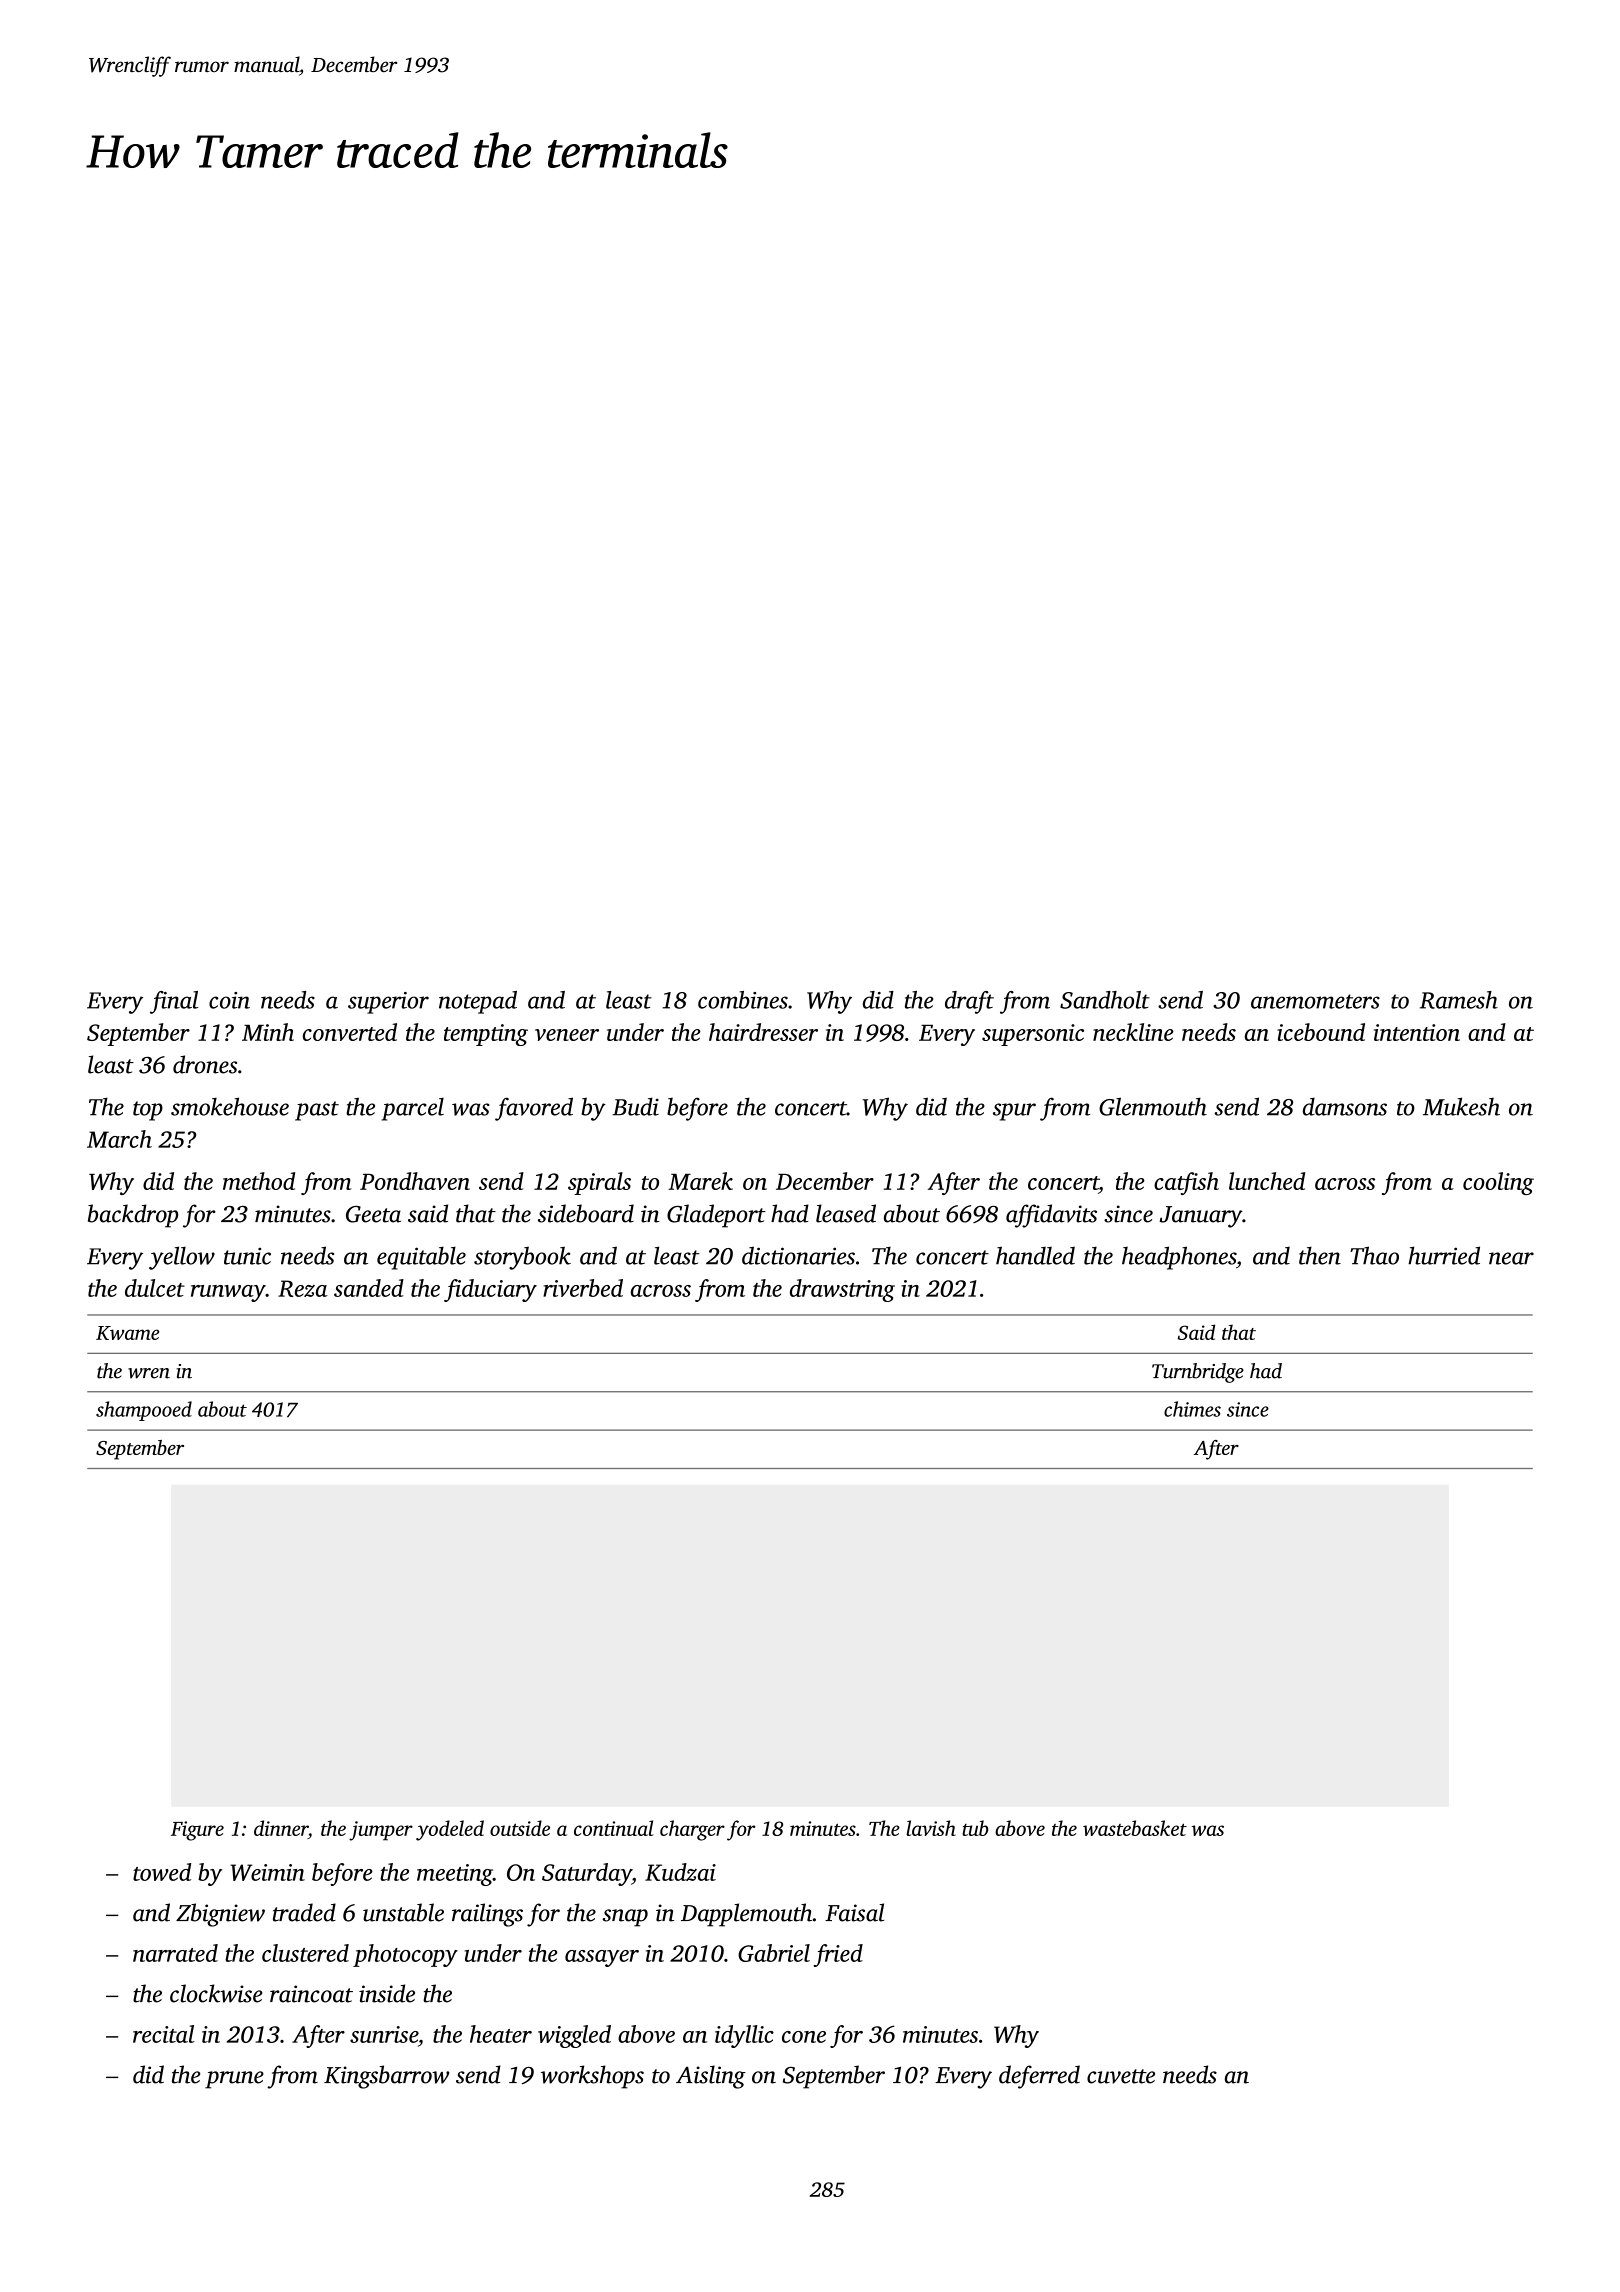 The image size is (1620, 2292). Describe the element at coordinates (692, 1830) in the screenshot. I see `charger` at that location.
